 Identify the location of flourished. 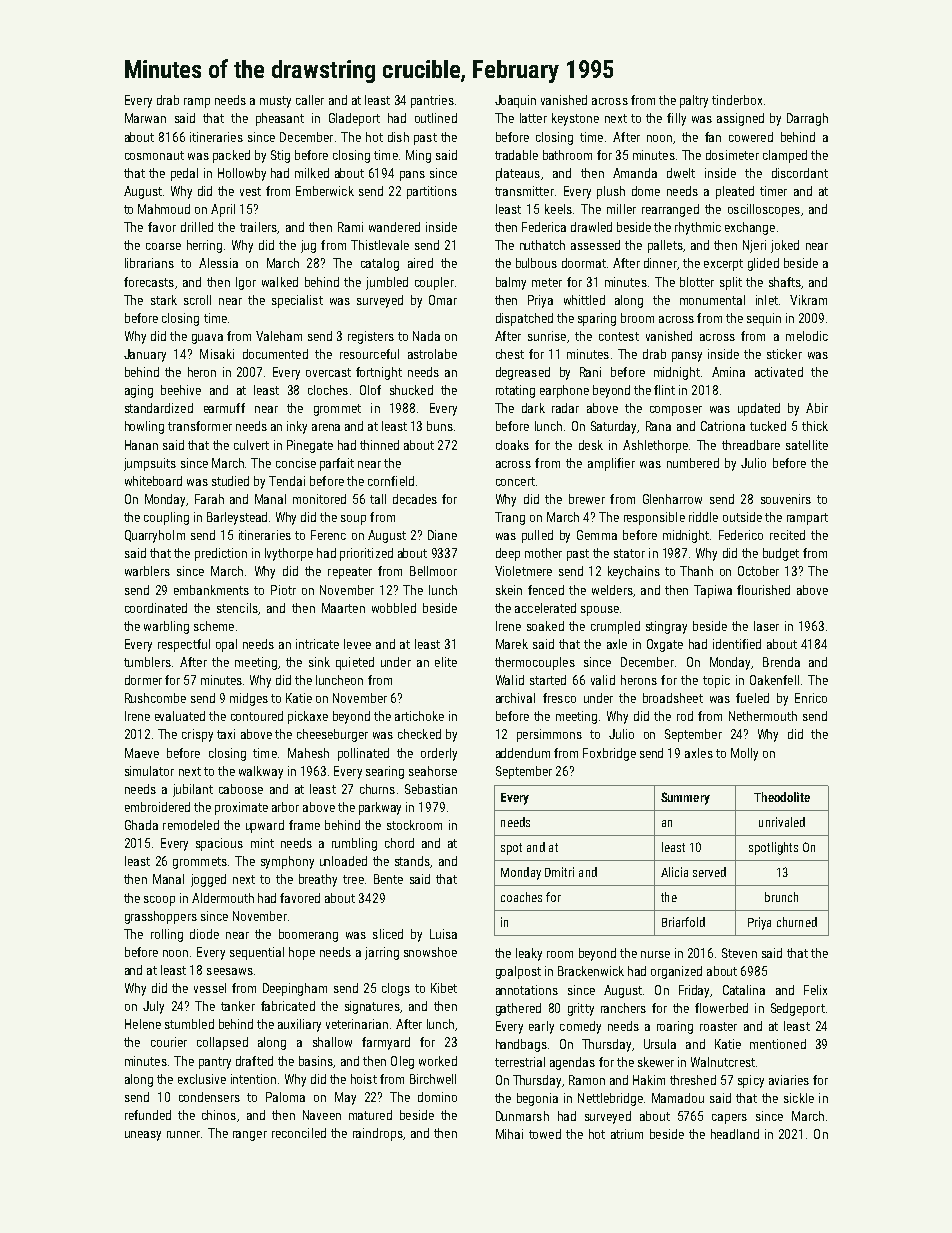
(763, 590).
